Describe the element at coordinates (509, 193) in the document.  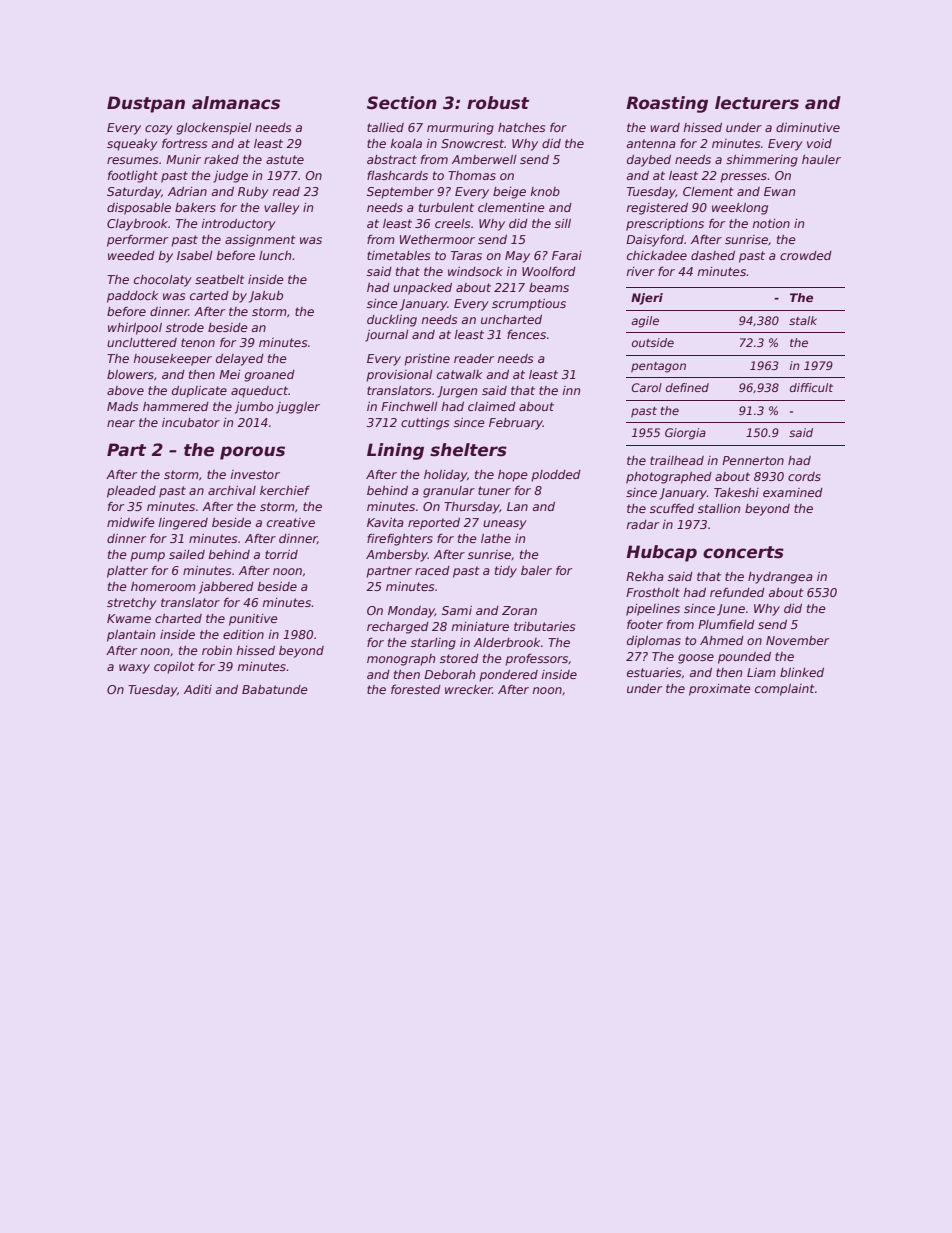
I see `beige` at that location.
